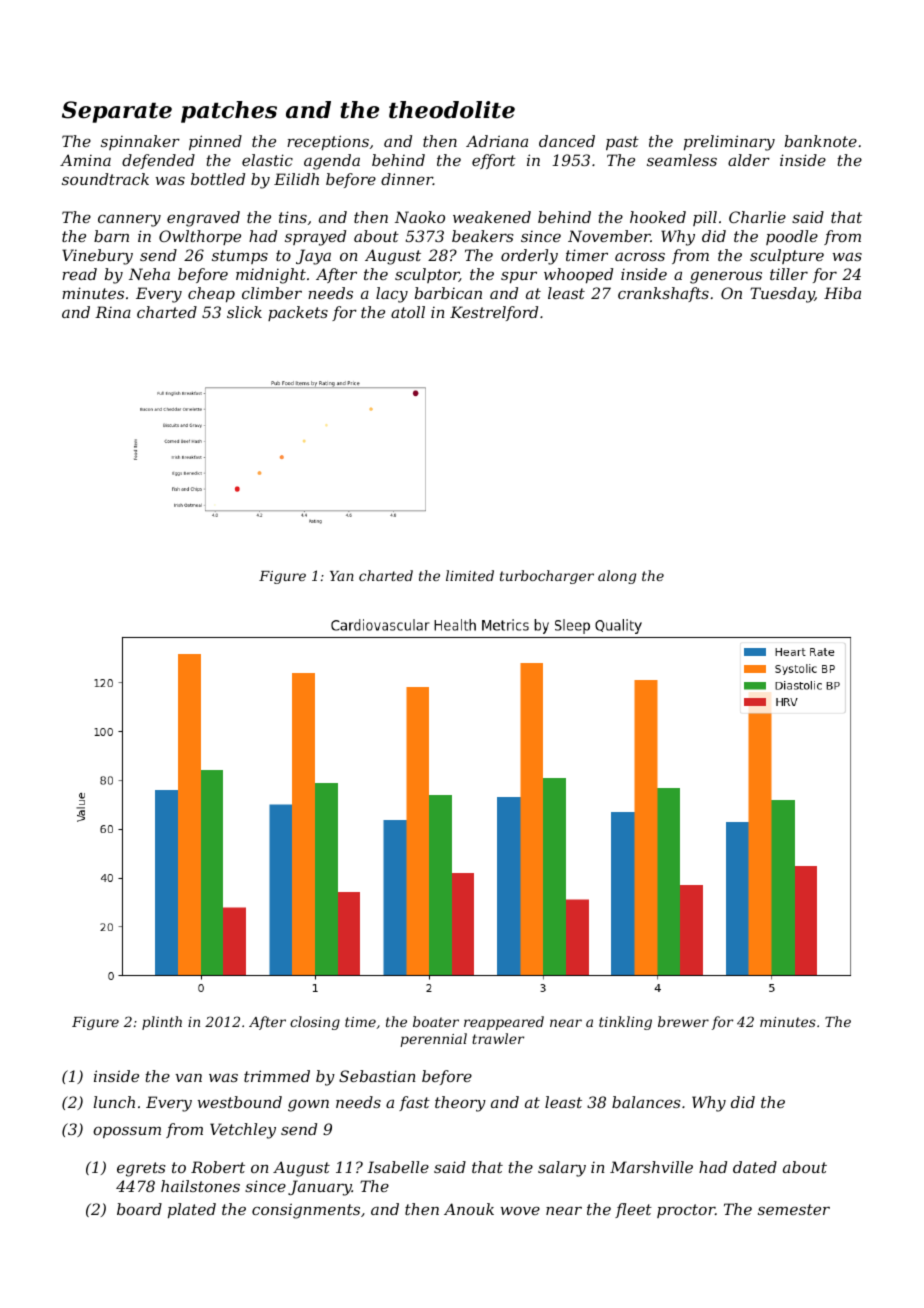 This page has height=1308, width=924. Describe the element at coordinates (315, 1023) in the page. I see `closing` at that location.
